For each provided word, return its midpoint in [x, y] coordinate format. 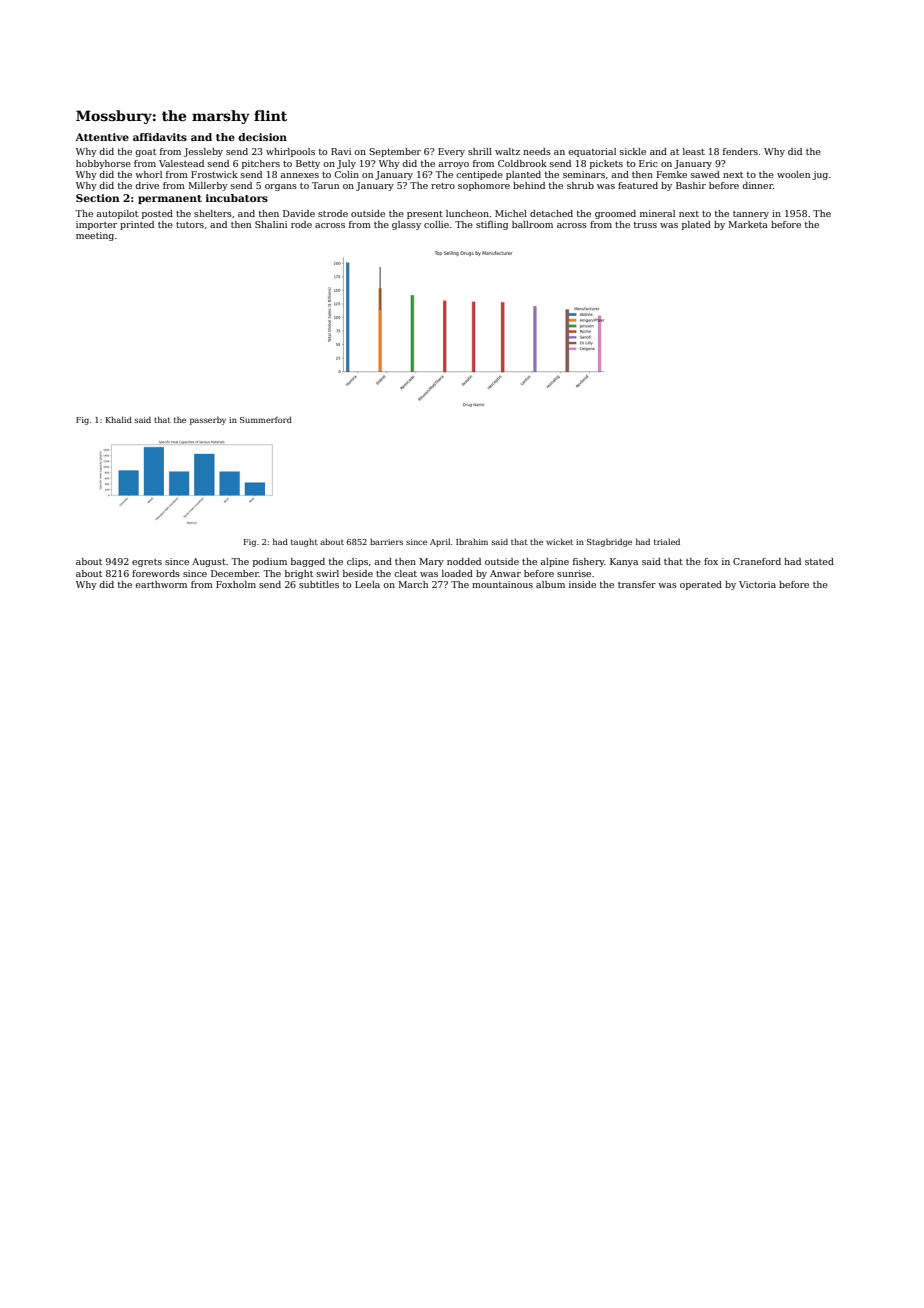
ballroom [532, 224]
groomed [615, 214]
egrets [147, 563]
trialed [667, 542]
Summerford [266, 419]
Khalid [118, 419]
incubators [237, 198]
